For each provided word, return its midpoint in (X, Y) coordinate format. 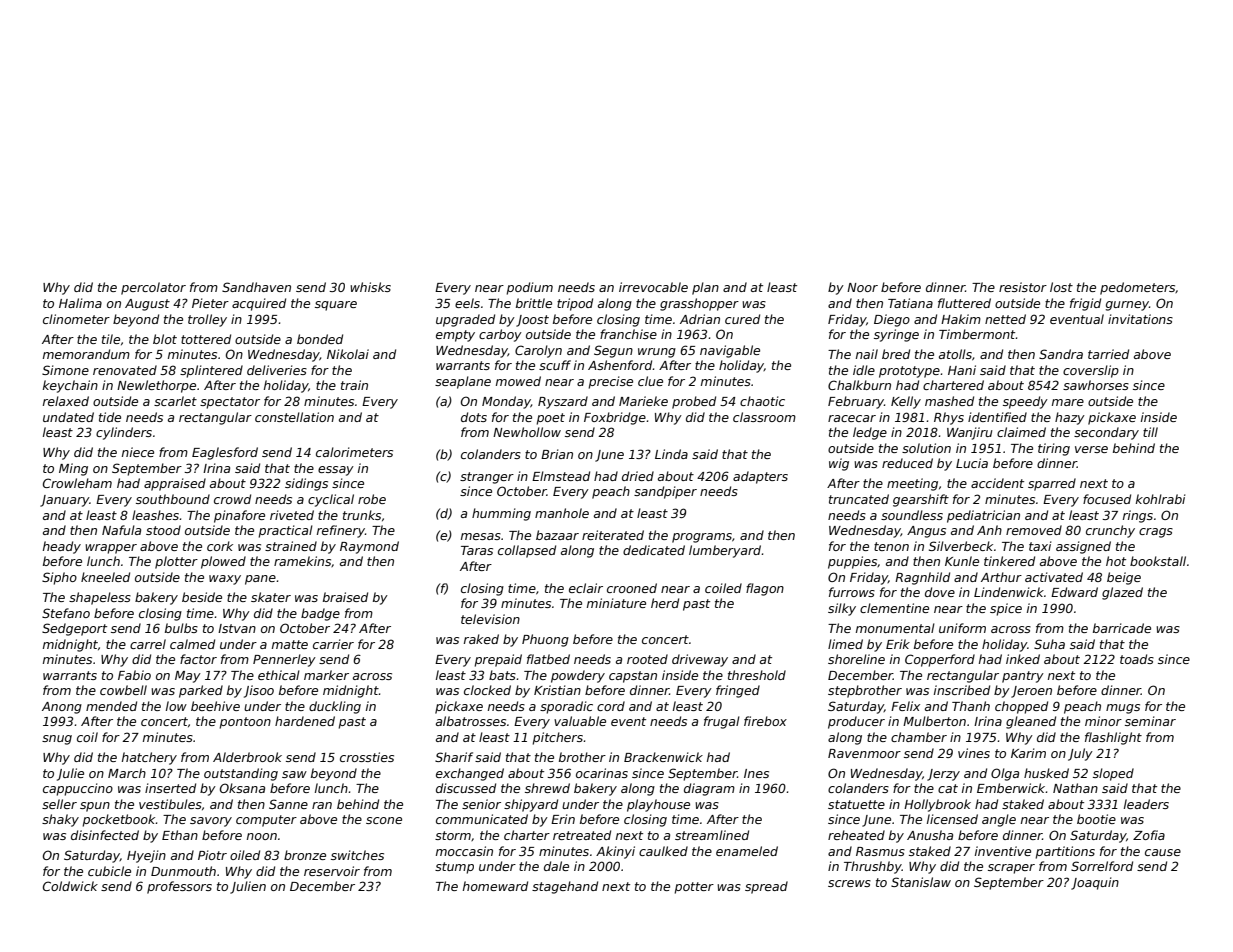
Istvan (237, 628)
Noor (862, 287)
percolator (153, 288)
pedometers (1138, 288)
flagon (765, 589)
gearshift (921, 500)
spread (766, 887)
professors (179, 887)
